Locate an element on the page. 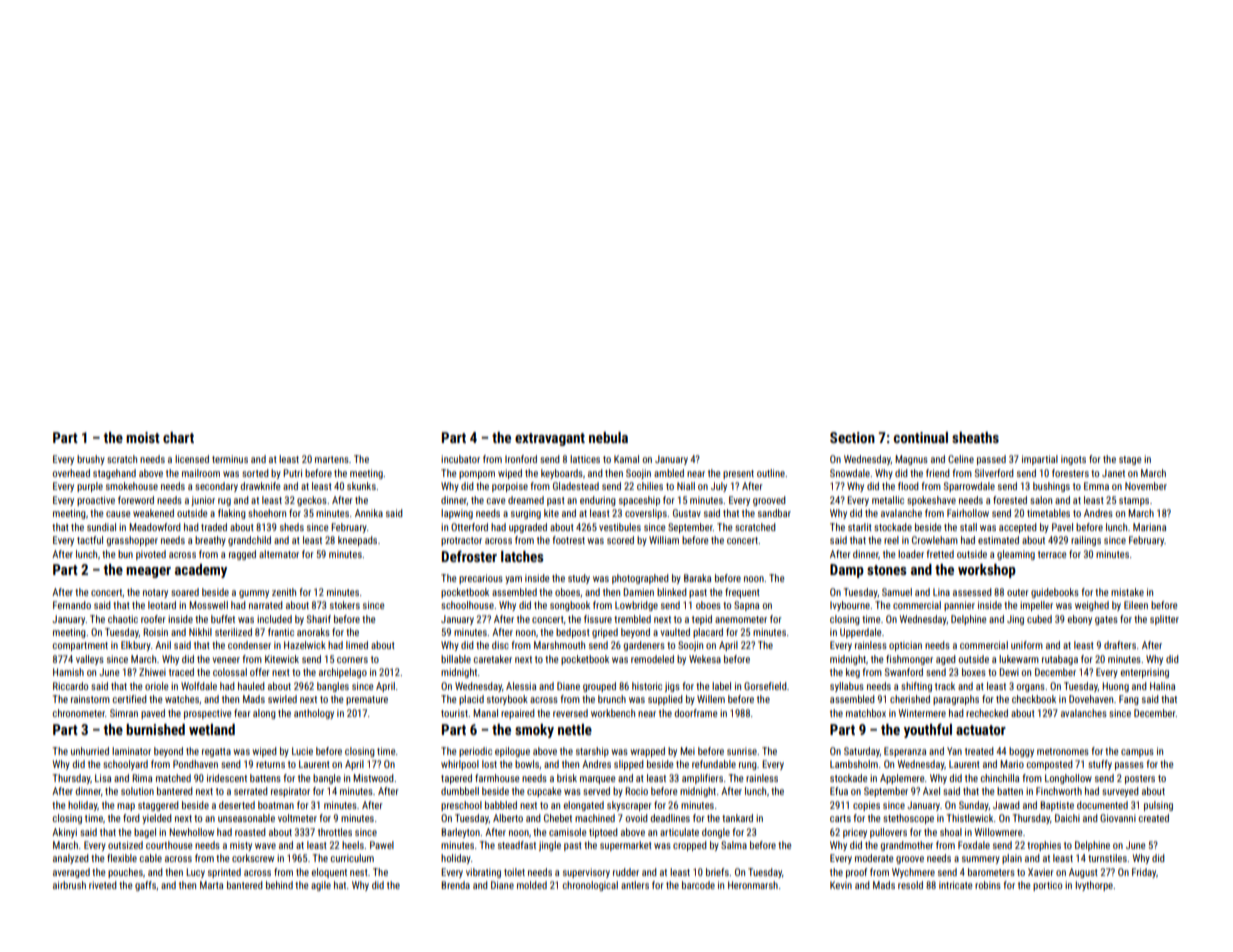  sheaths is located at coordinates (975, 437).
